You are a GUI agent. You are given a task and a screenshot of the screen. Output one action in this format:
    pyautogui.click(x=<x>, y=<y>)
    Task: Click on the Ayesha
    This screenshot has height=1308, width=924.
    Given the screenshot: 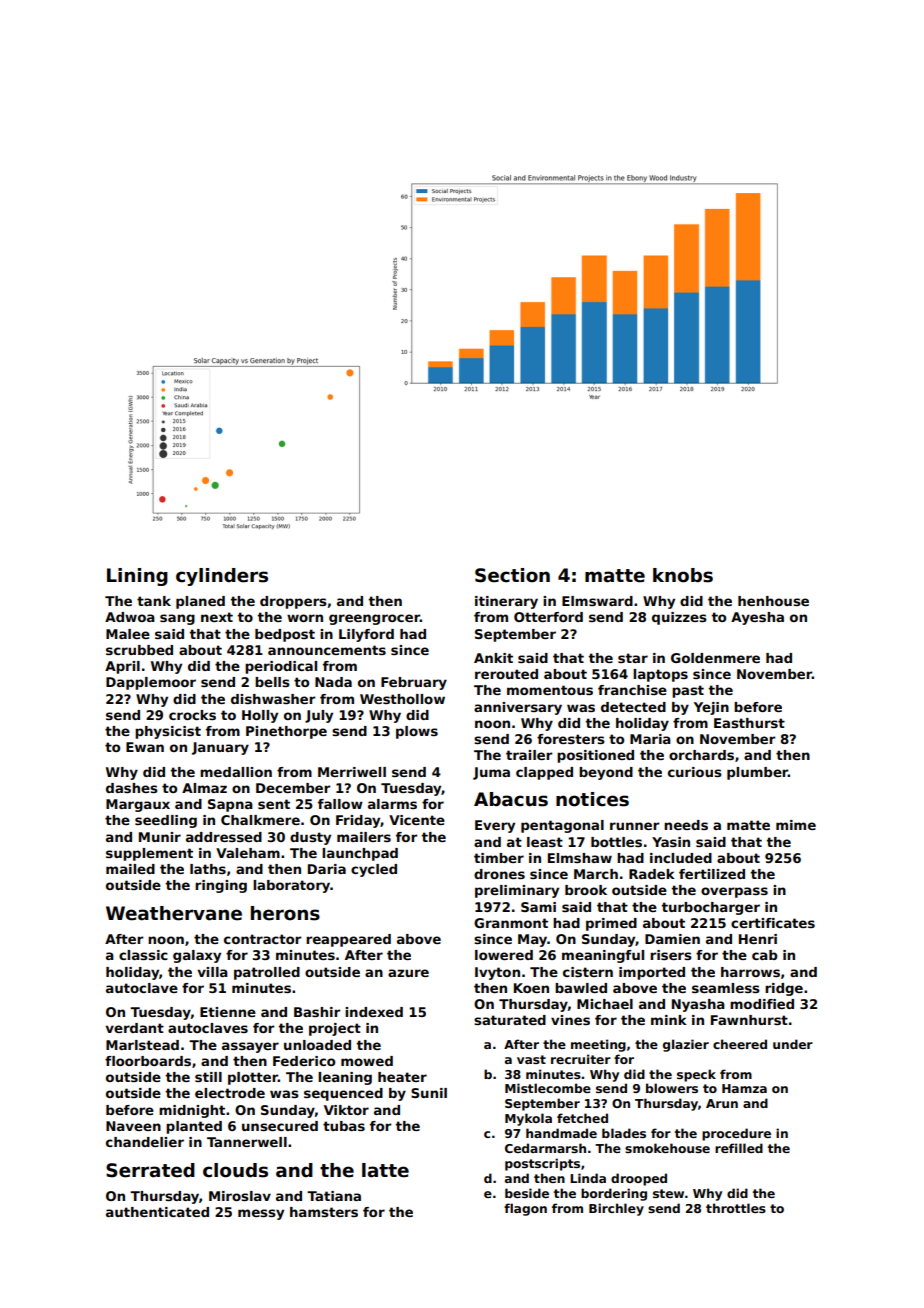 What is the action you would take?
    pyautogui.click(x=757, y=618)
